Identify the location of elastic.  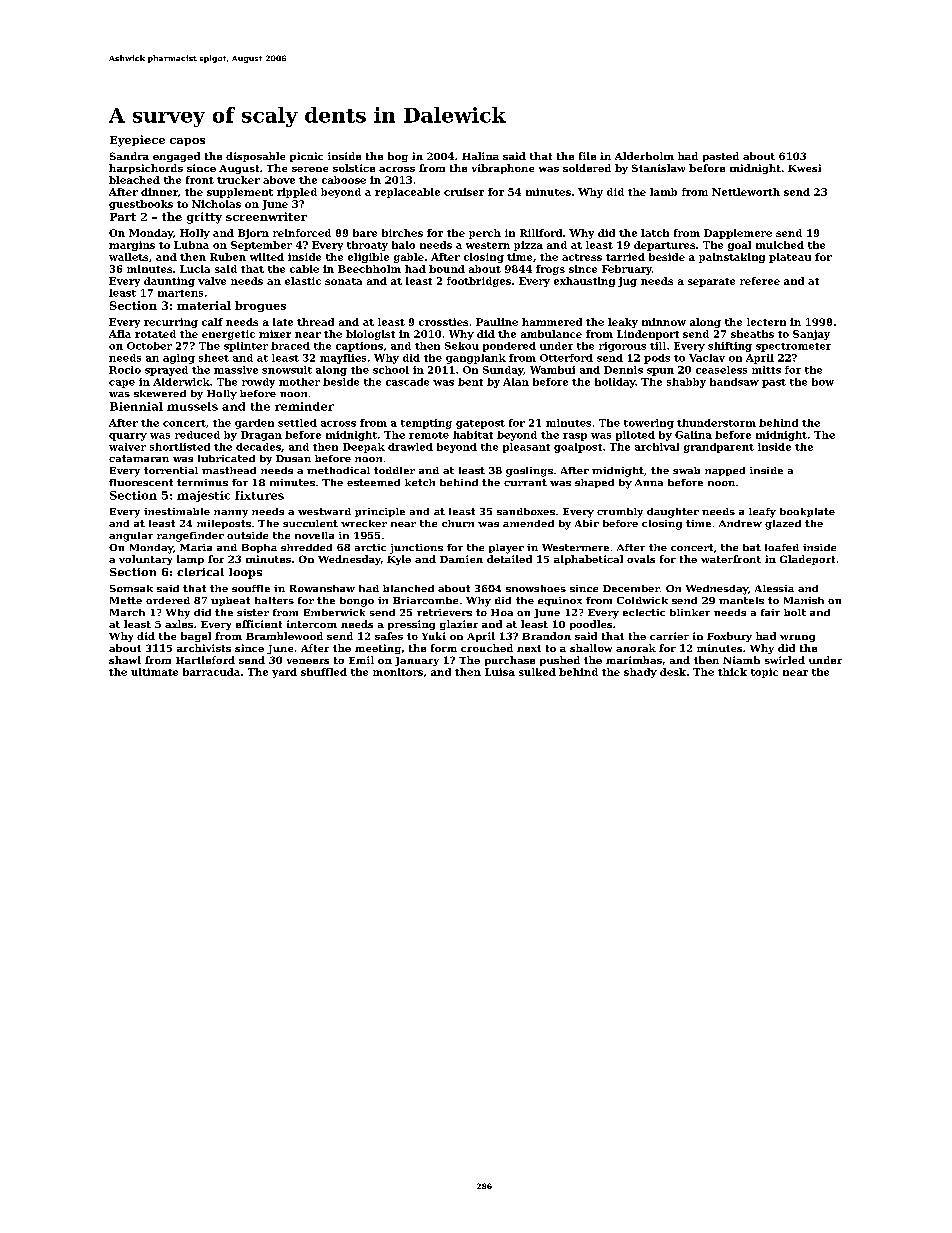
(303, 281).
